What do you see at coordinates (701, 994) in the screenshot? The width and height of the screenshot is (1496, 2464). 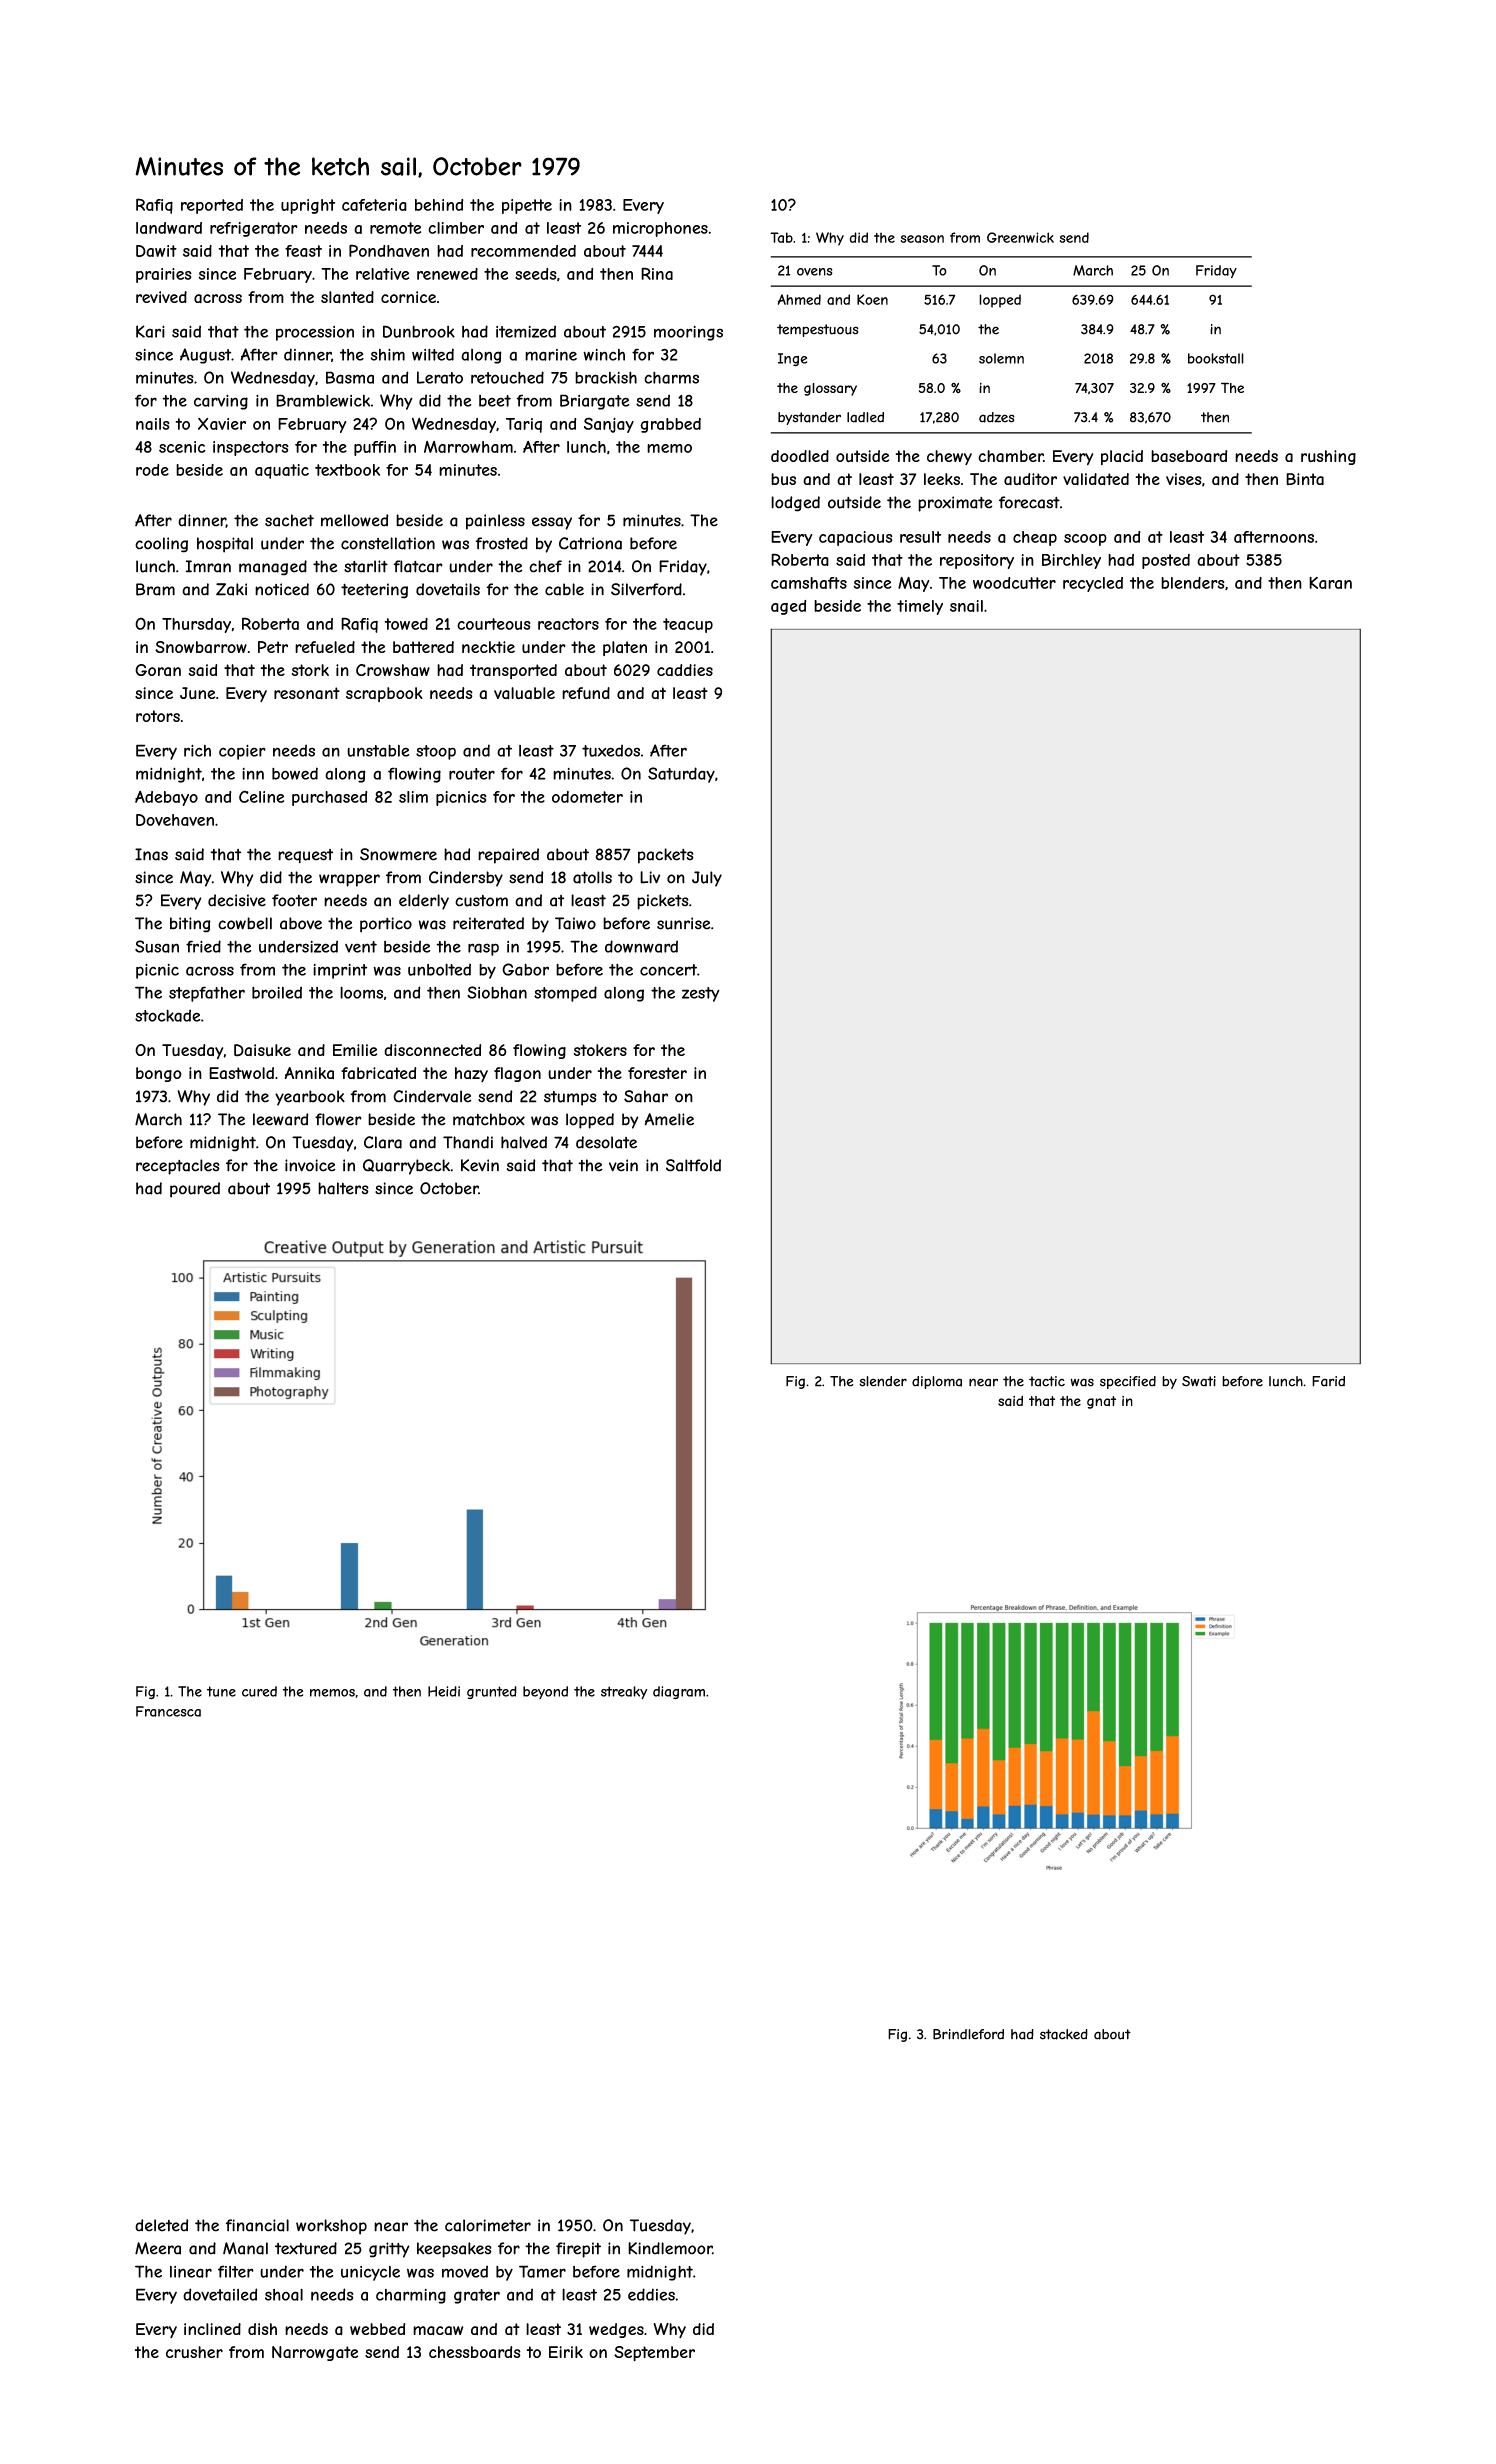 I see `zesty` at bounding box center [701, 994].
